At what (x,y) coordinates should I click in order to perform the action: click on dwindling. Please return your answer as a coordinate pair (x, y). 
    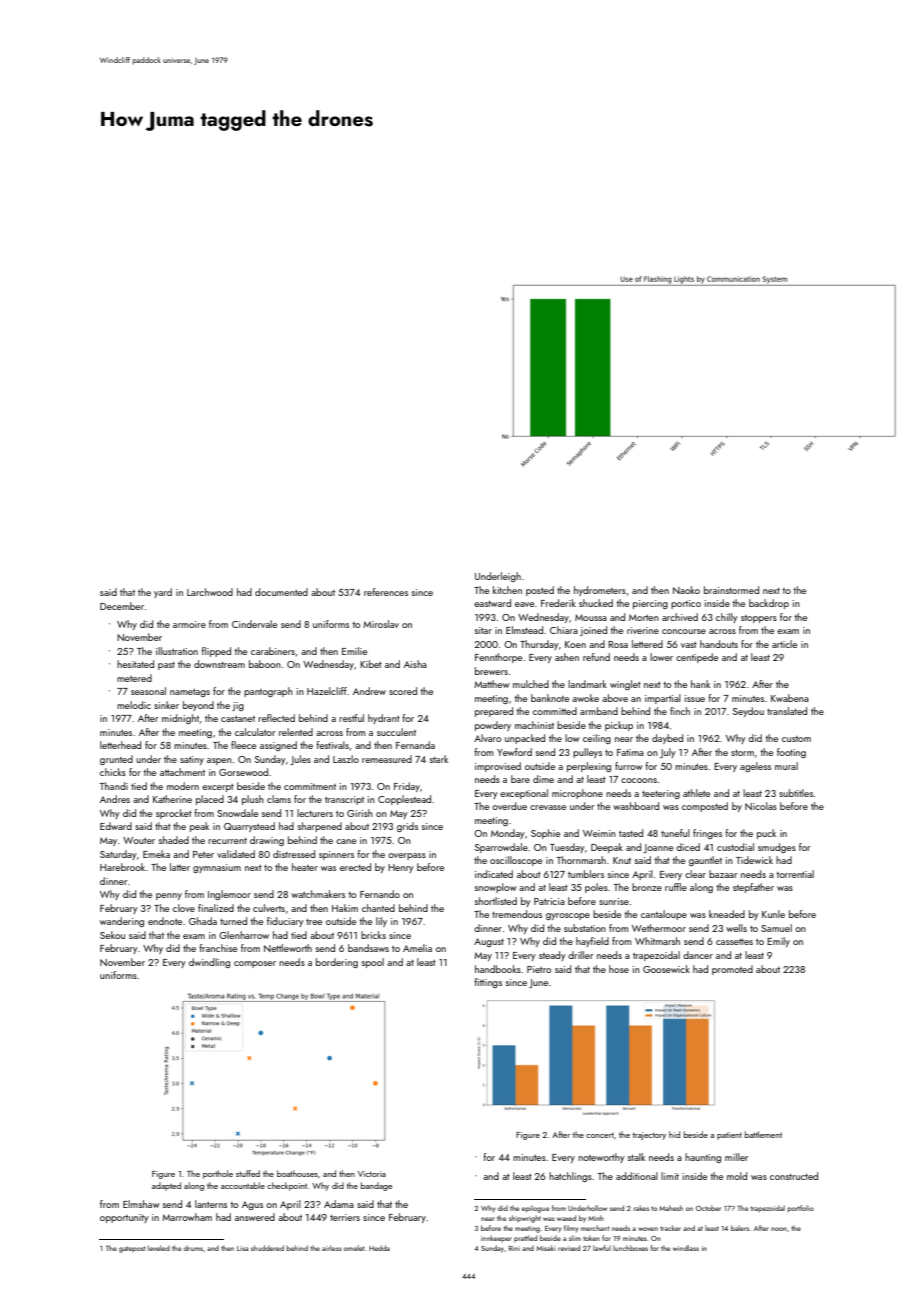
    Looking at the image, I should click on (209, 963).
